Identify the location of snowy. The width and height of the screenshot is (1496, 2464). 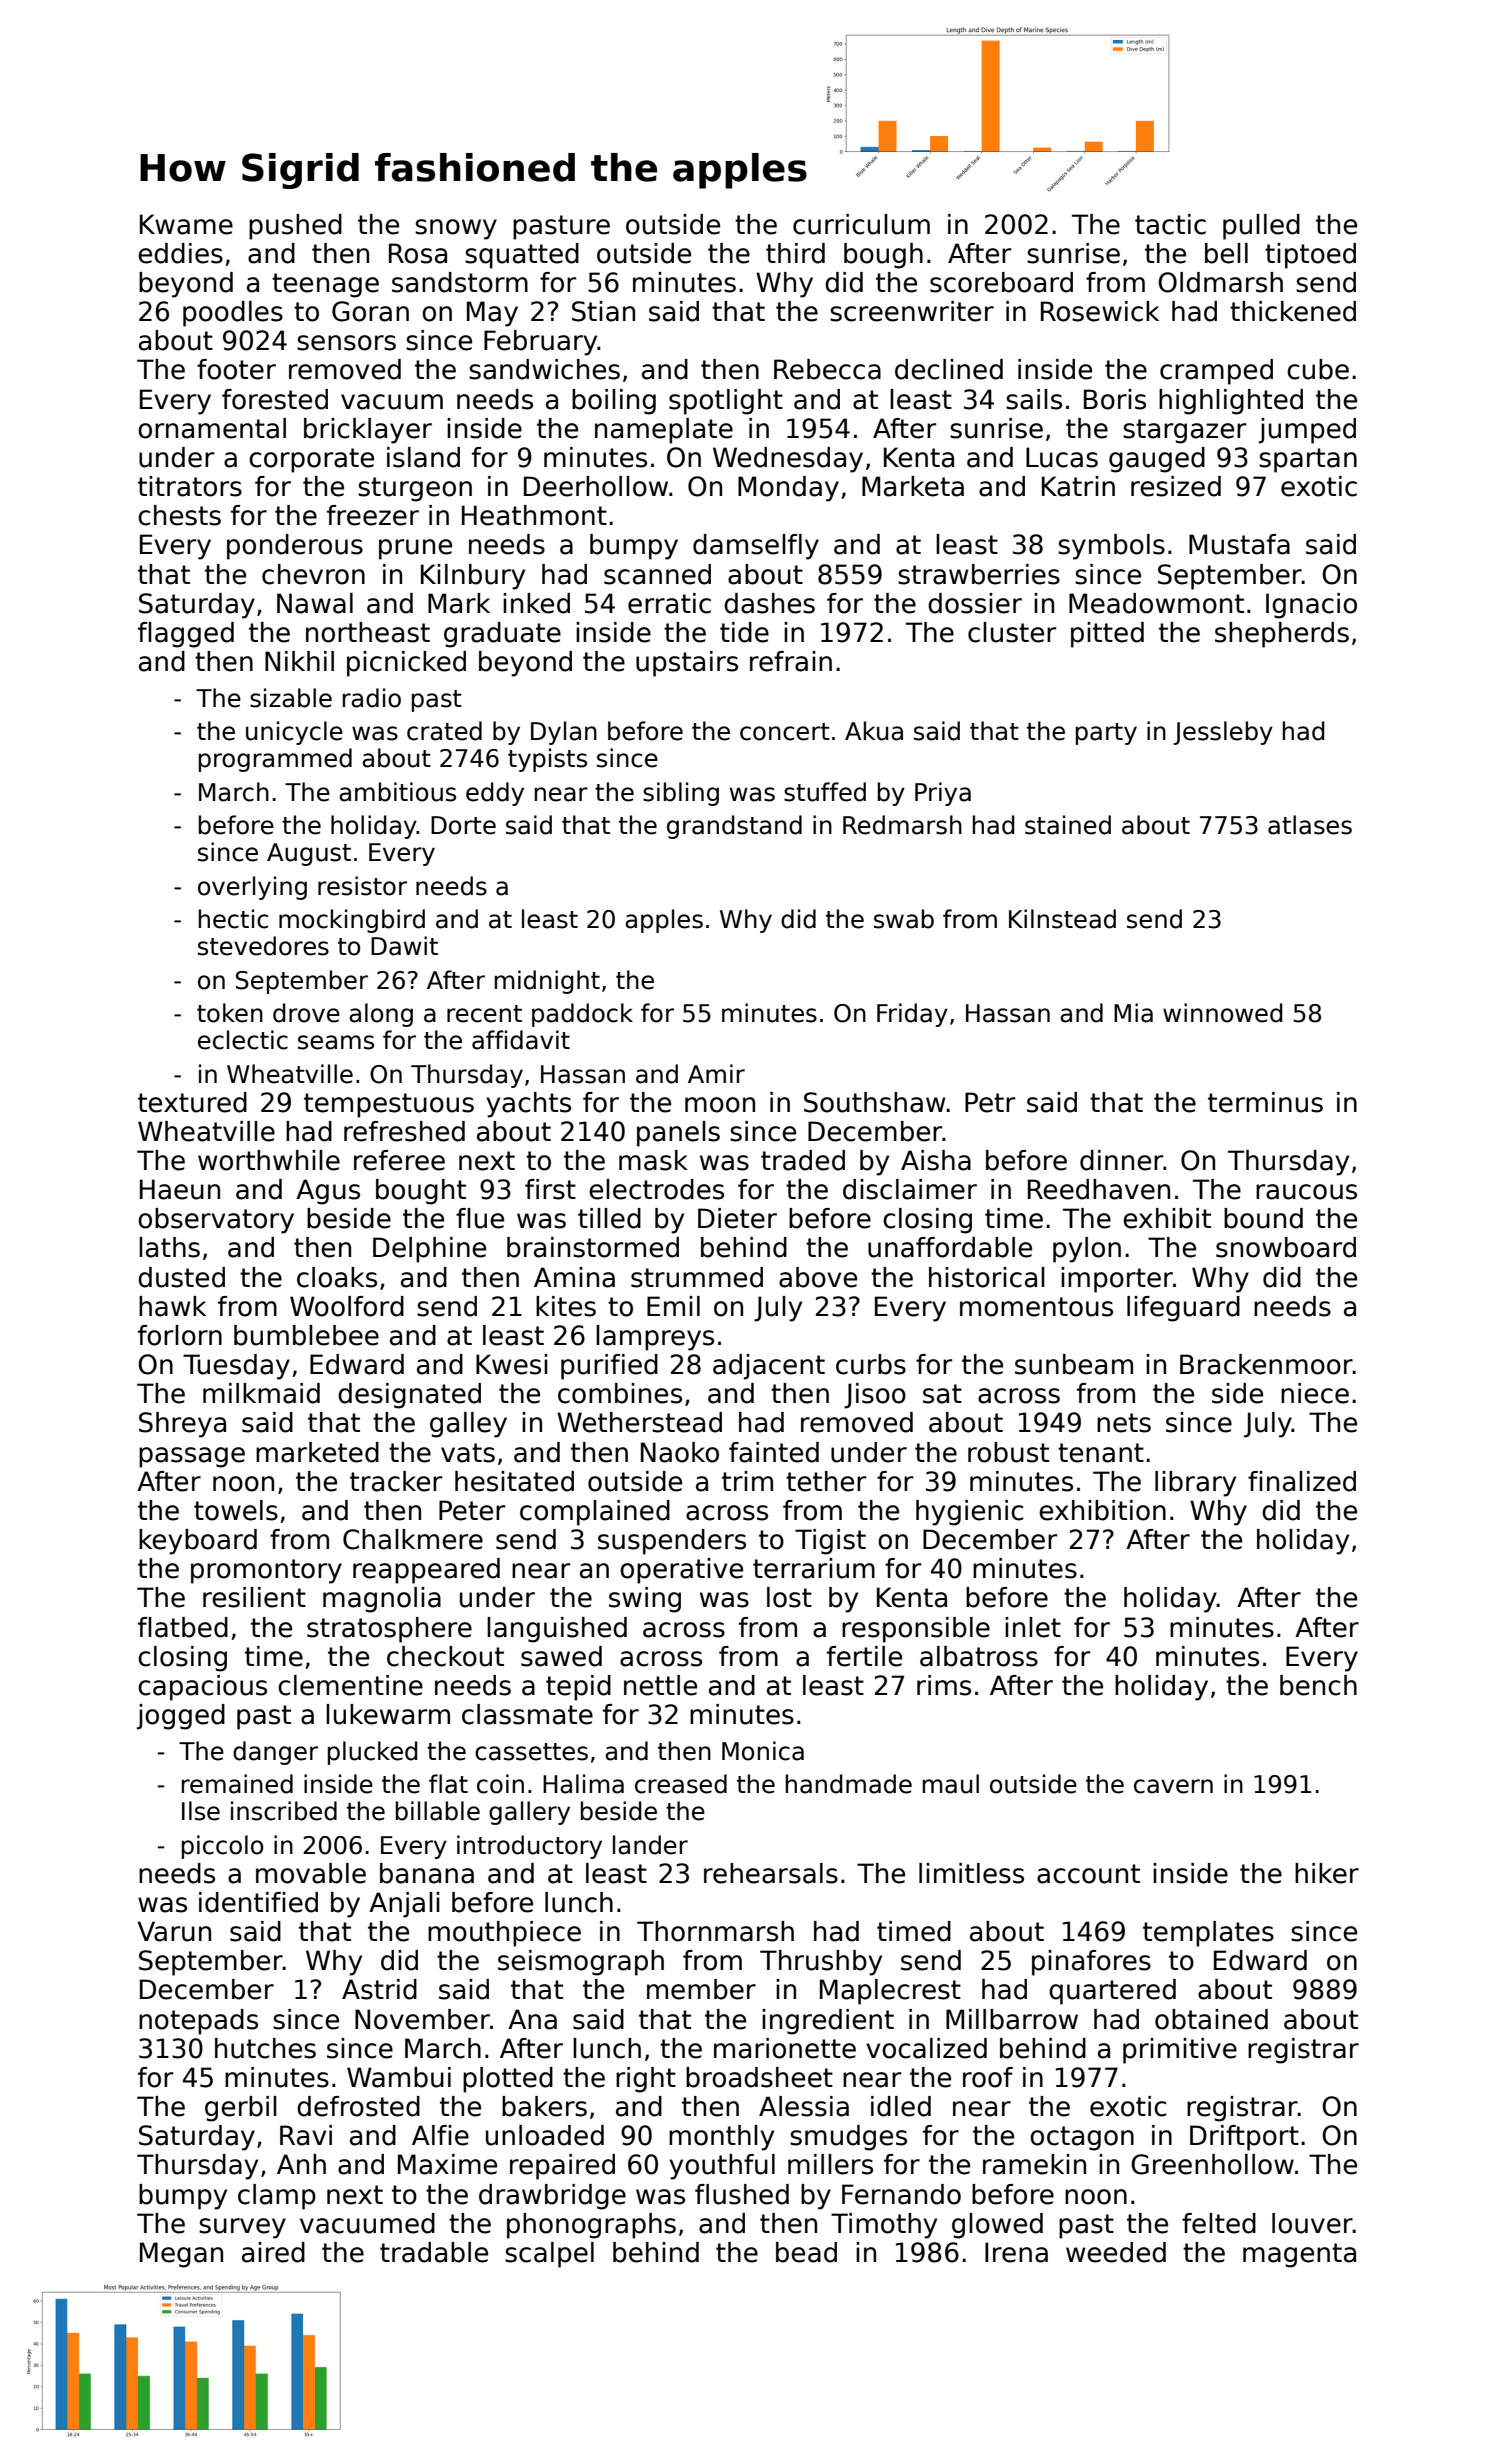
(456, 229).
